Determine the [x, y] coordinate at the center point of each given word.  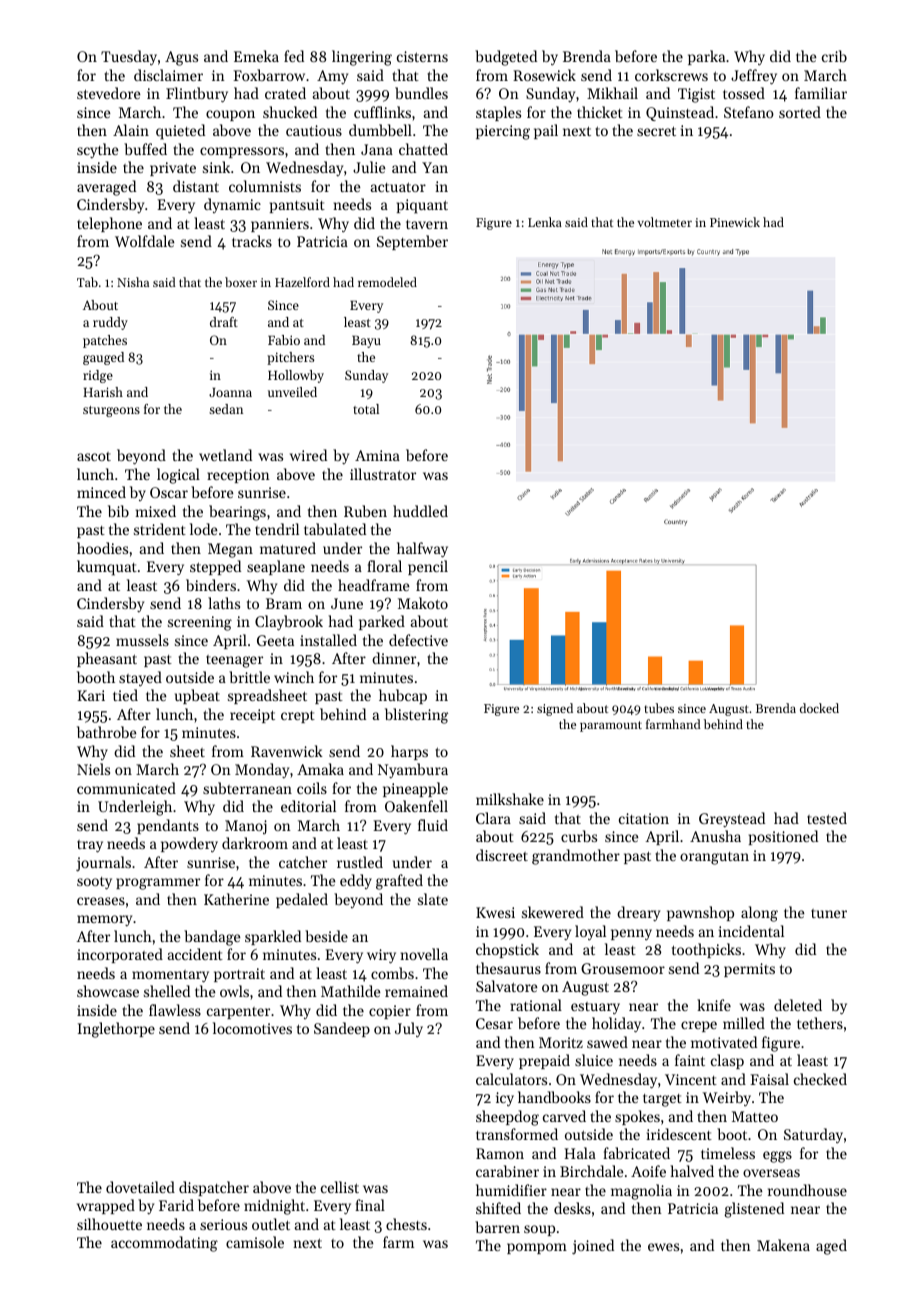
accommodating [164, 1244]
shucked [290, 112]
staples [498, 113]
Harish [103, 392]
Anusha [715, 836]
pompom [537, 1248]
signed [555, 709]
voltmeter [664, 222]
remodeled [387, 282]
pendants [168, 826]
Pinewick [735, 222]
